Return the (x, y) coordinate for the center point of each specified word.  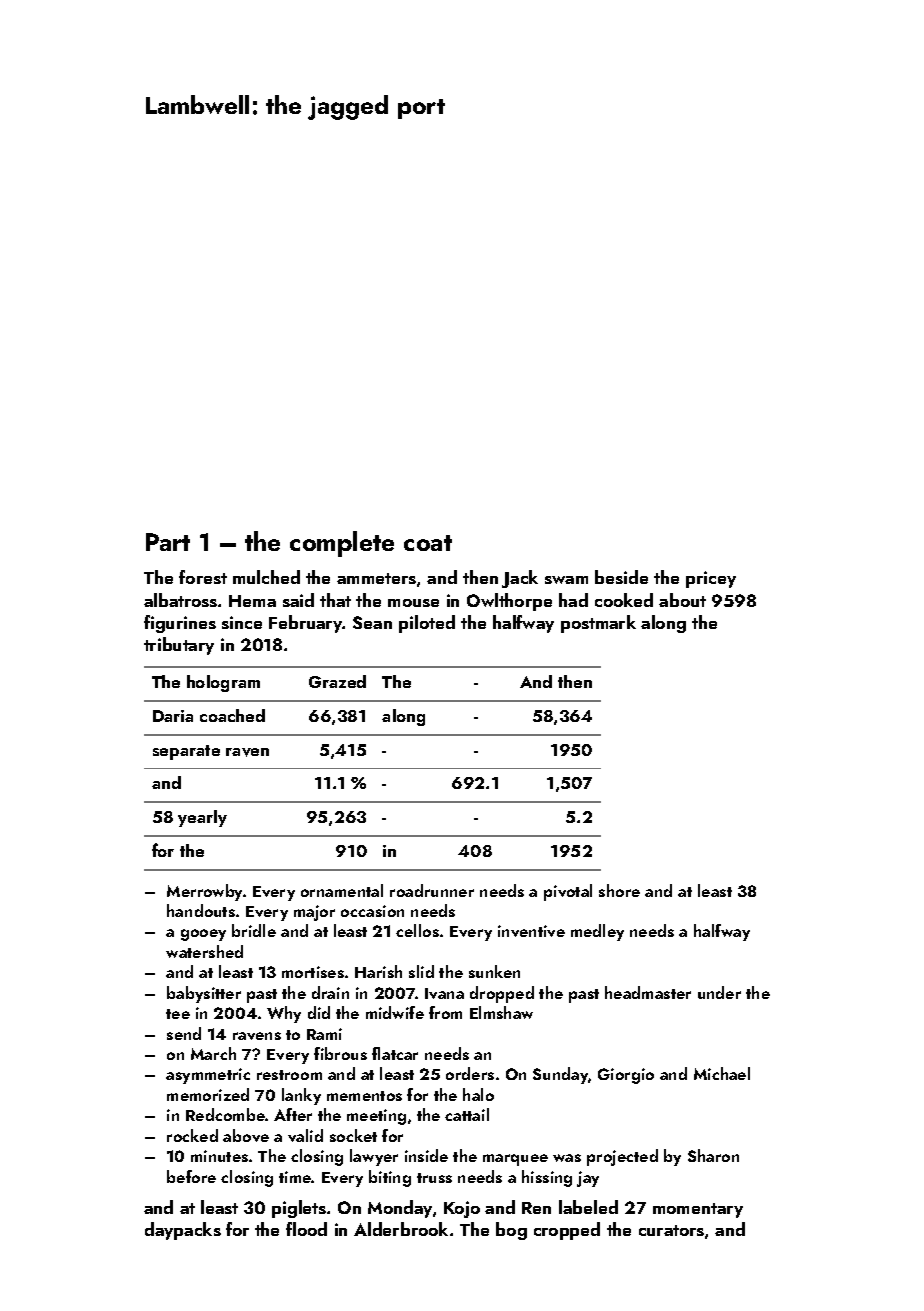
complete (342, 544)
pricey (711, 579)
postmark (598, 624)
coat (428, 543)
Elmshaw (501, 1012)
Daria (173, 716)
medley (597, 932)
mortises (313, 972)
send (184, 1033)
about (682, 600)
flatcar (395, 1053)
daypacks (183, 1231)
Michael (722, 1073)
